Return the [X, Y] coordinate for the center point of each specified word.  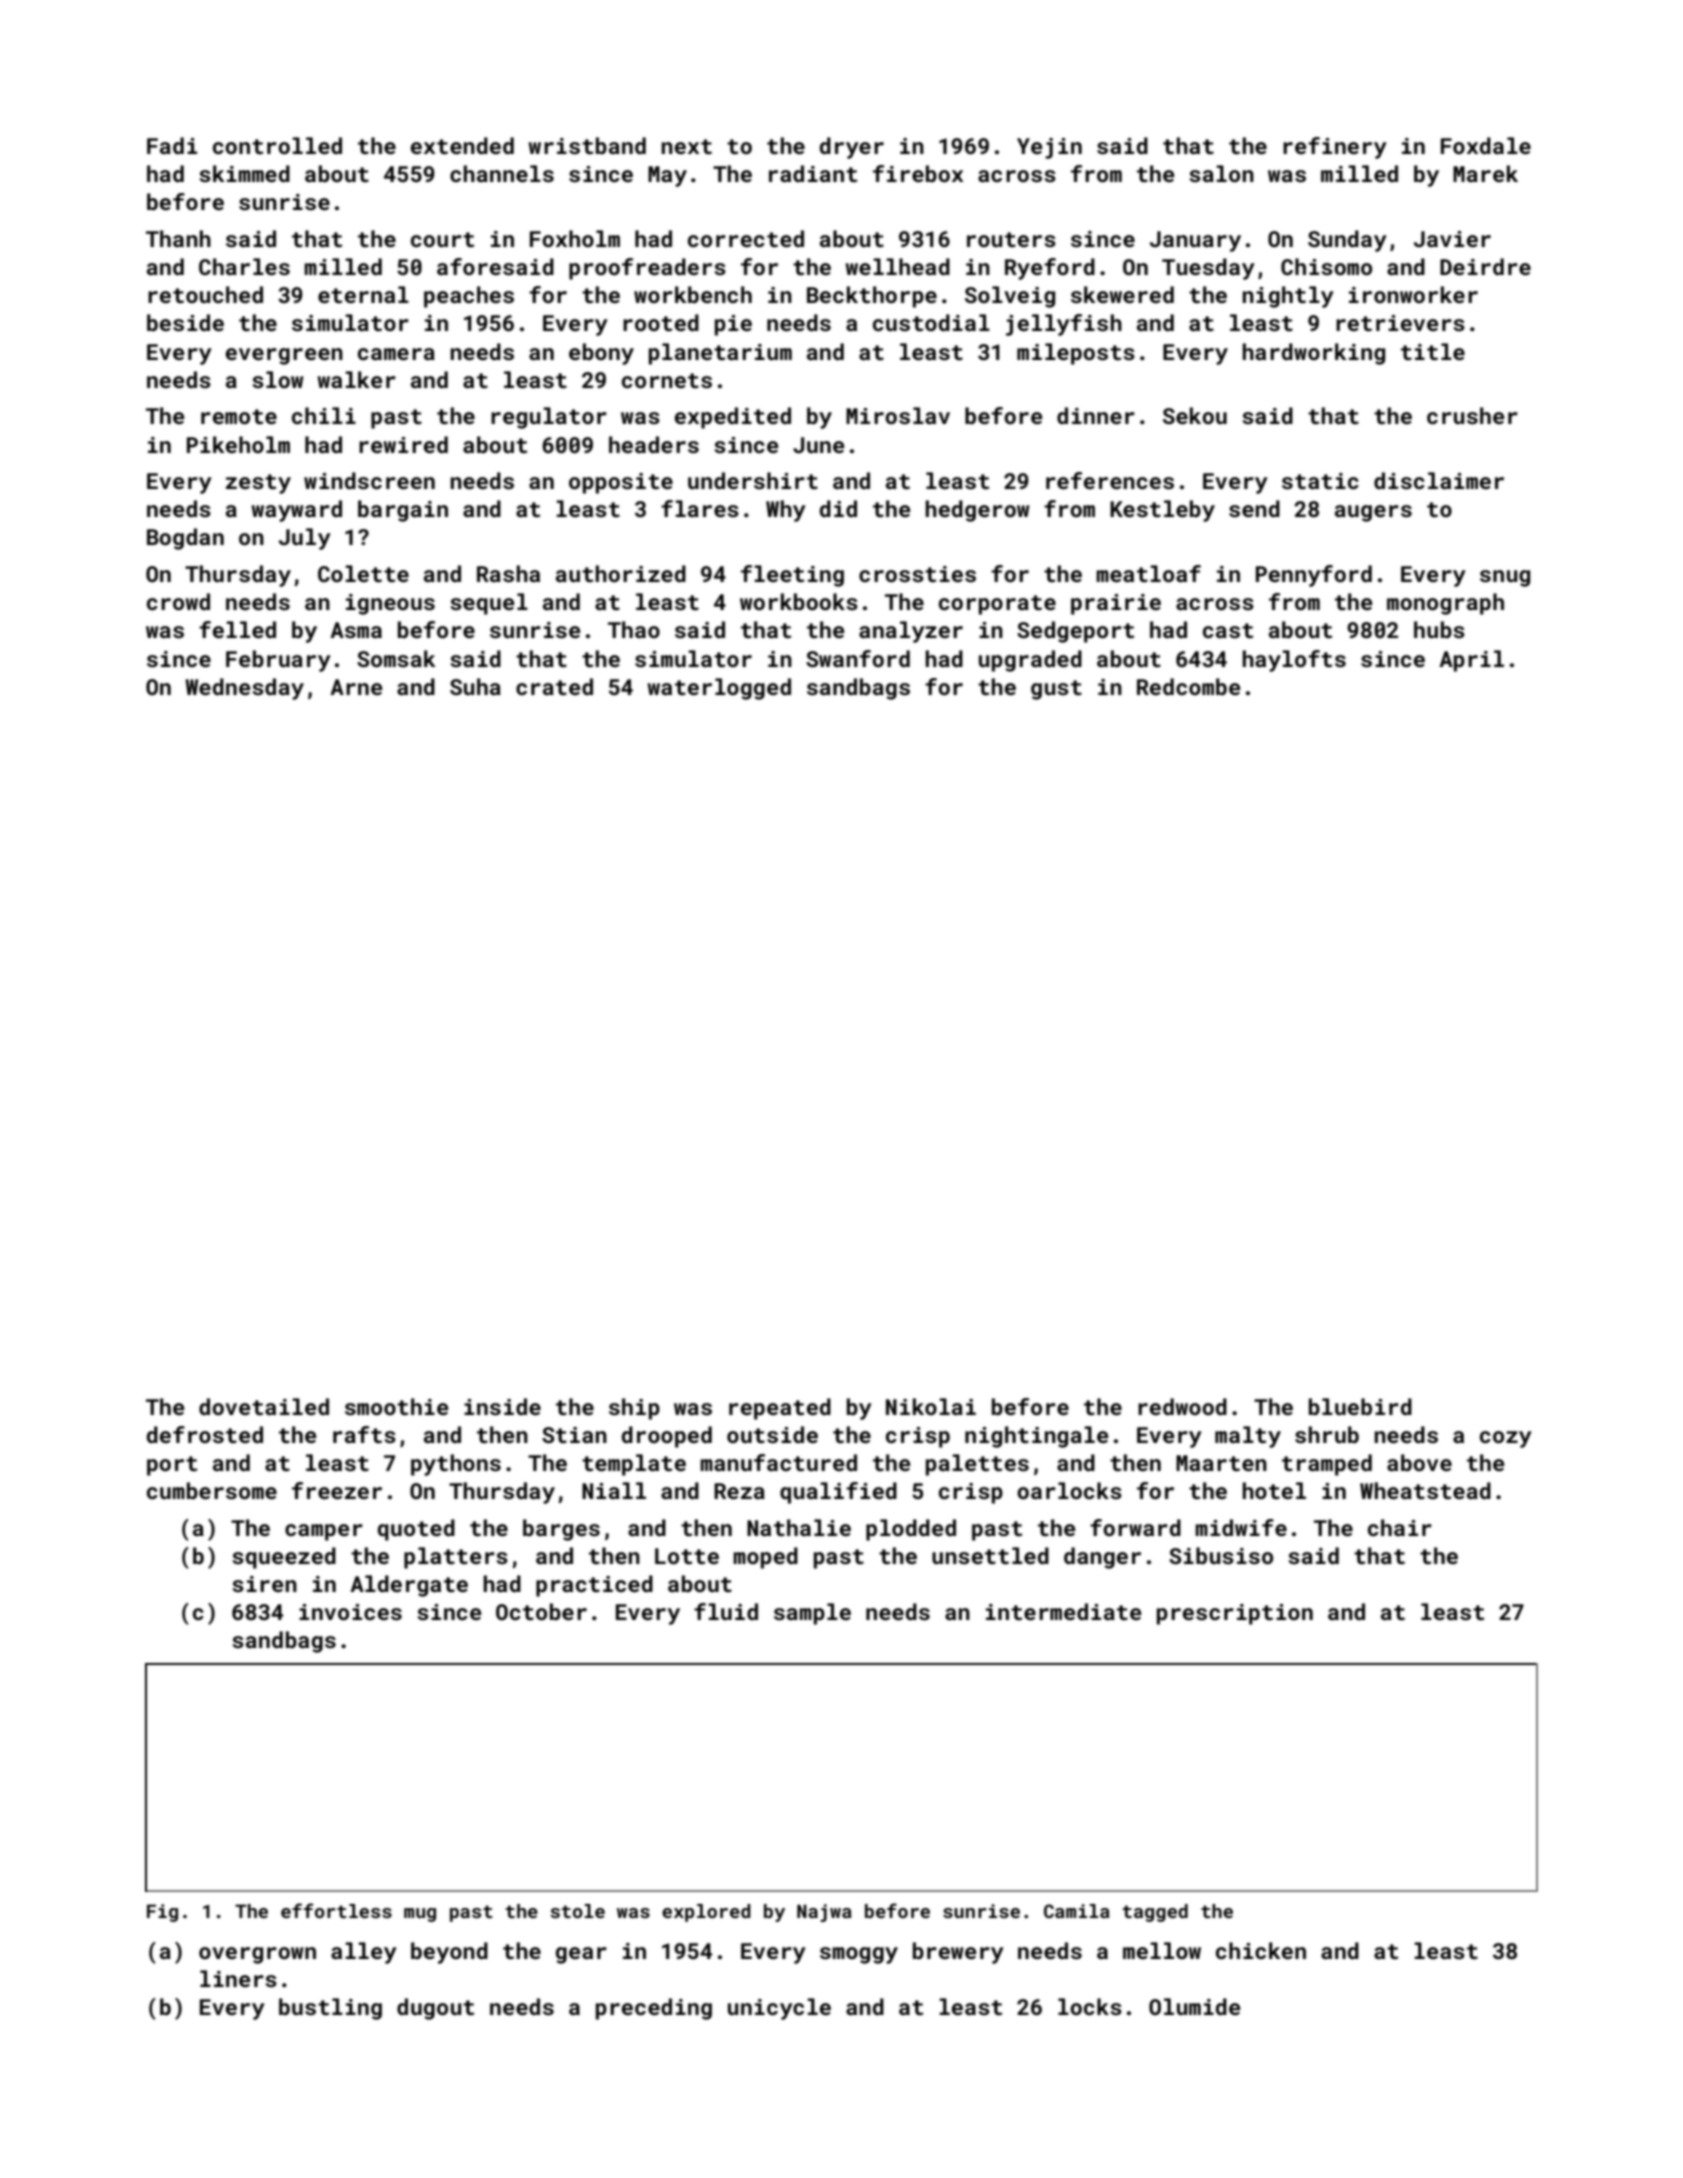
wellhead [897, 266]
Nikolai [931, 1406]
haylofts [1294, 661]
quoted [416, 1530]
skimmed [244, 173]
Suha [475, 686]
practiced [594, 1586]
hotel [1274, 1490]
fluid [726, 1611]
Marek [1485, 173]
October [541, 1611]
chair [1400, 1527]
